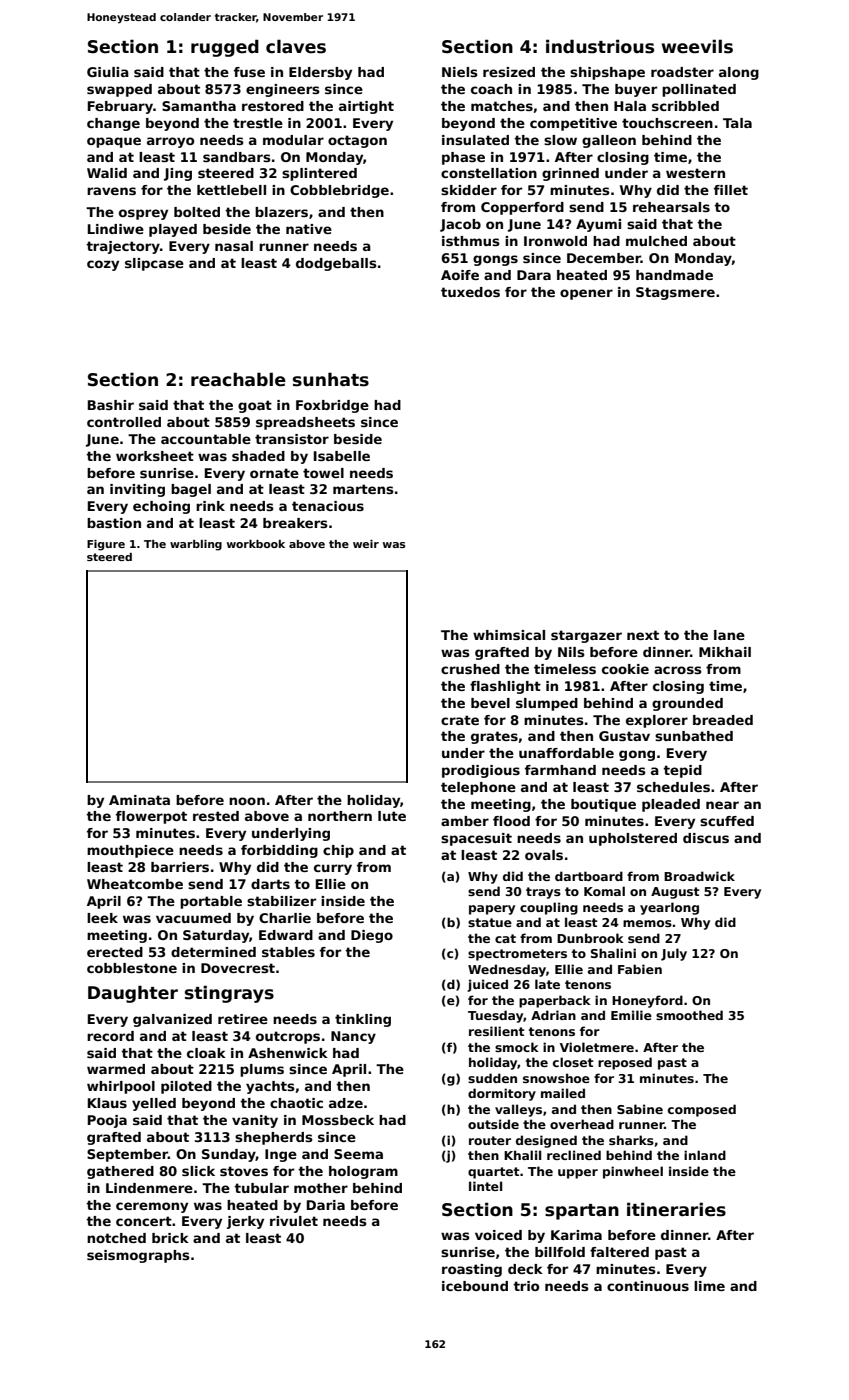 Image resolution: width=849 pixels, height=1400 pixels. I want to click on icebound, so click(475, 1286).
